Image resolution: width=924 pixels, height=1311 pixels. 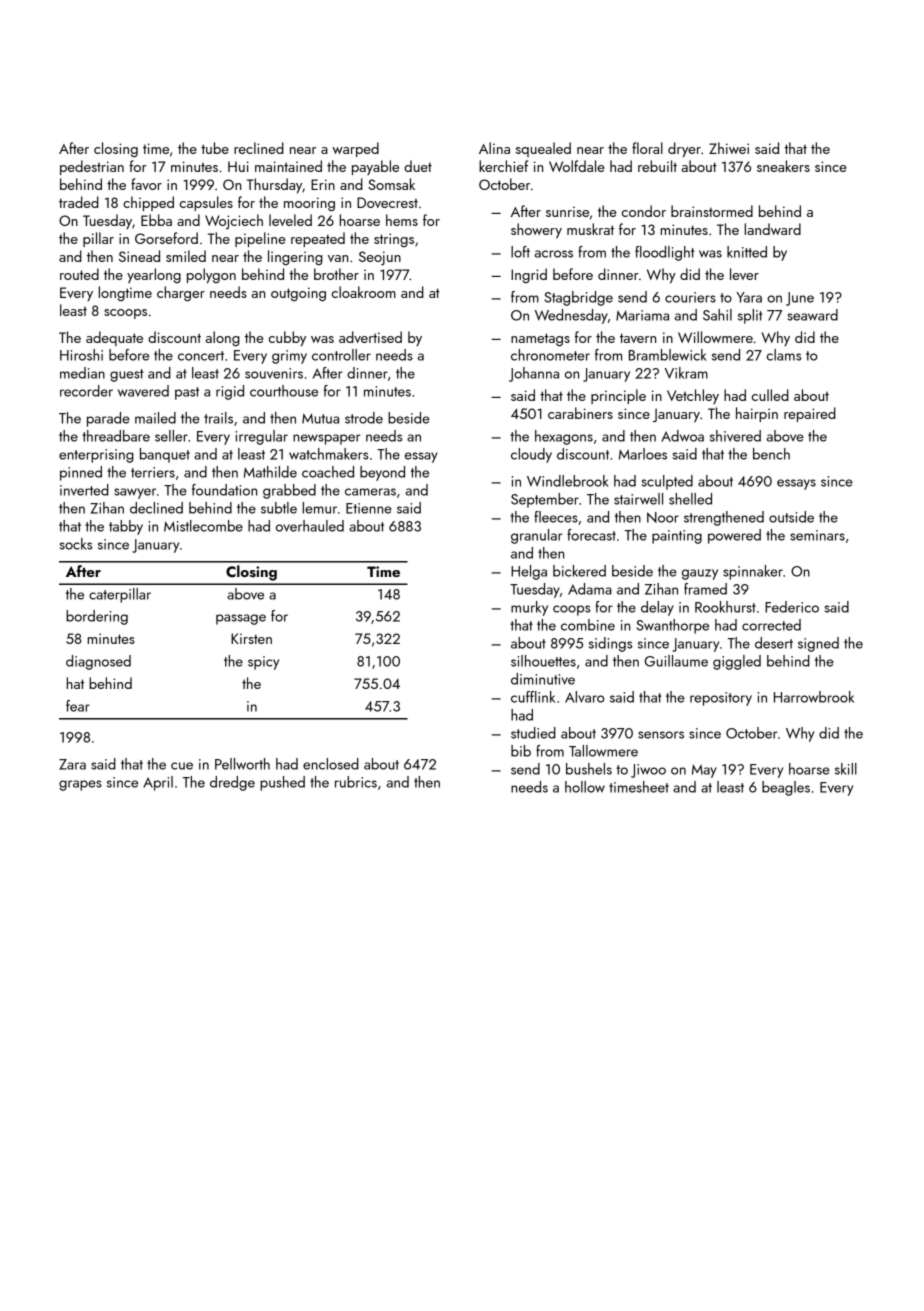 What do you see at coordinates (543, 679) in the screenshot?
I see `diminutive` at bounding box center [543, 679].
